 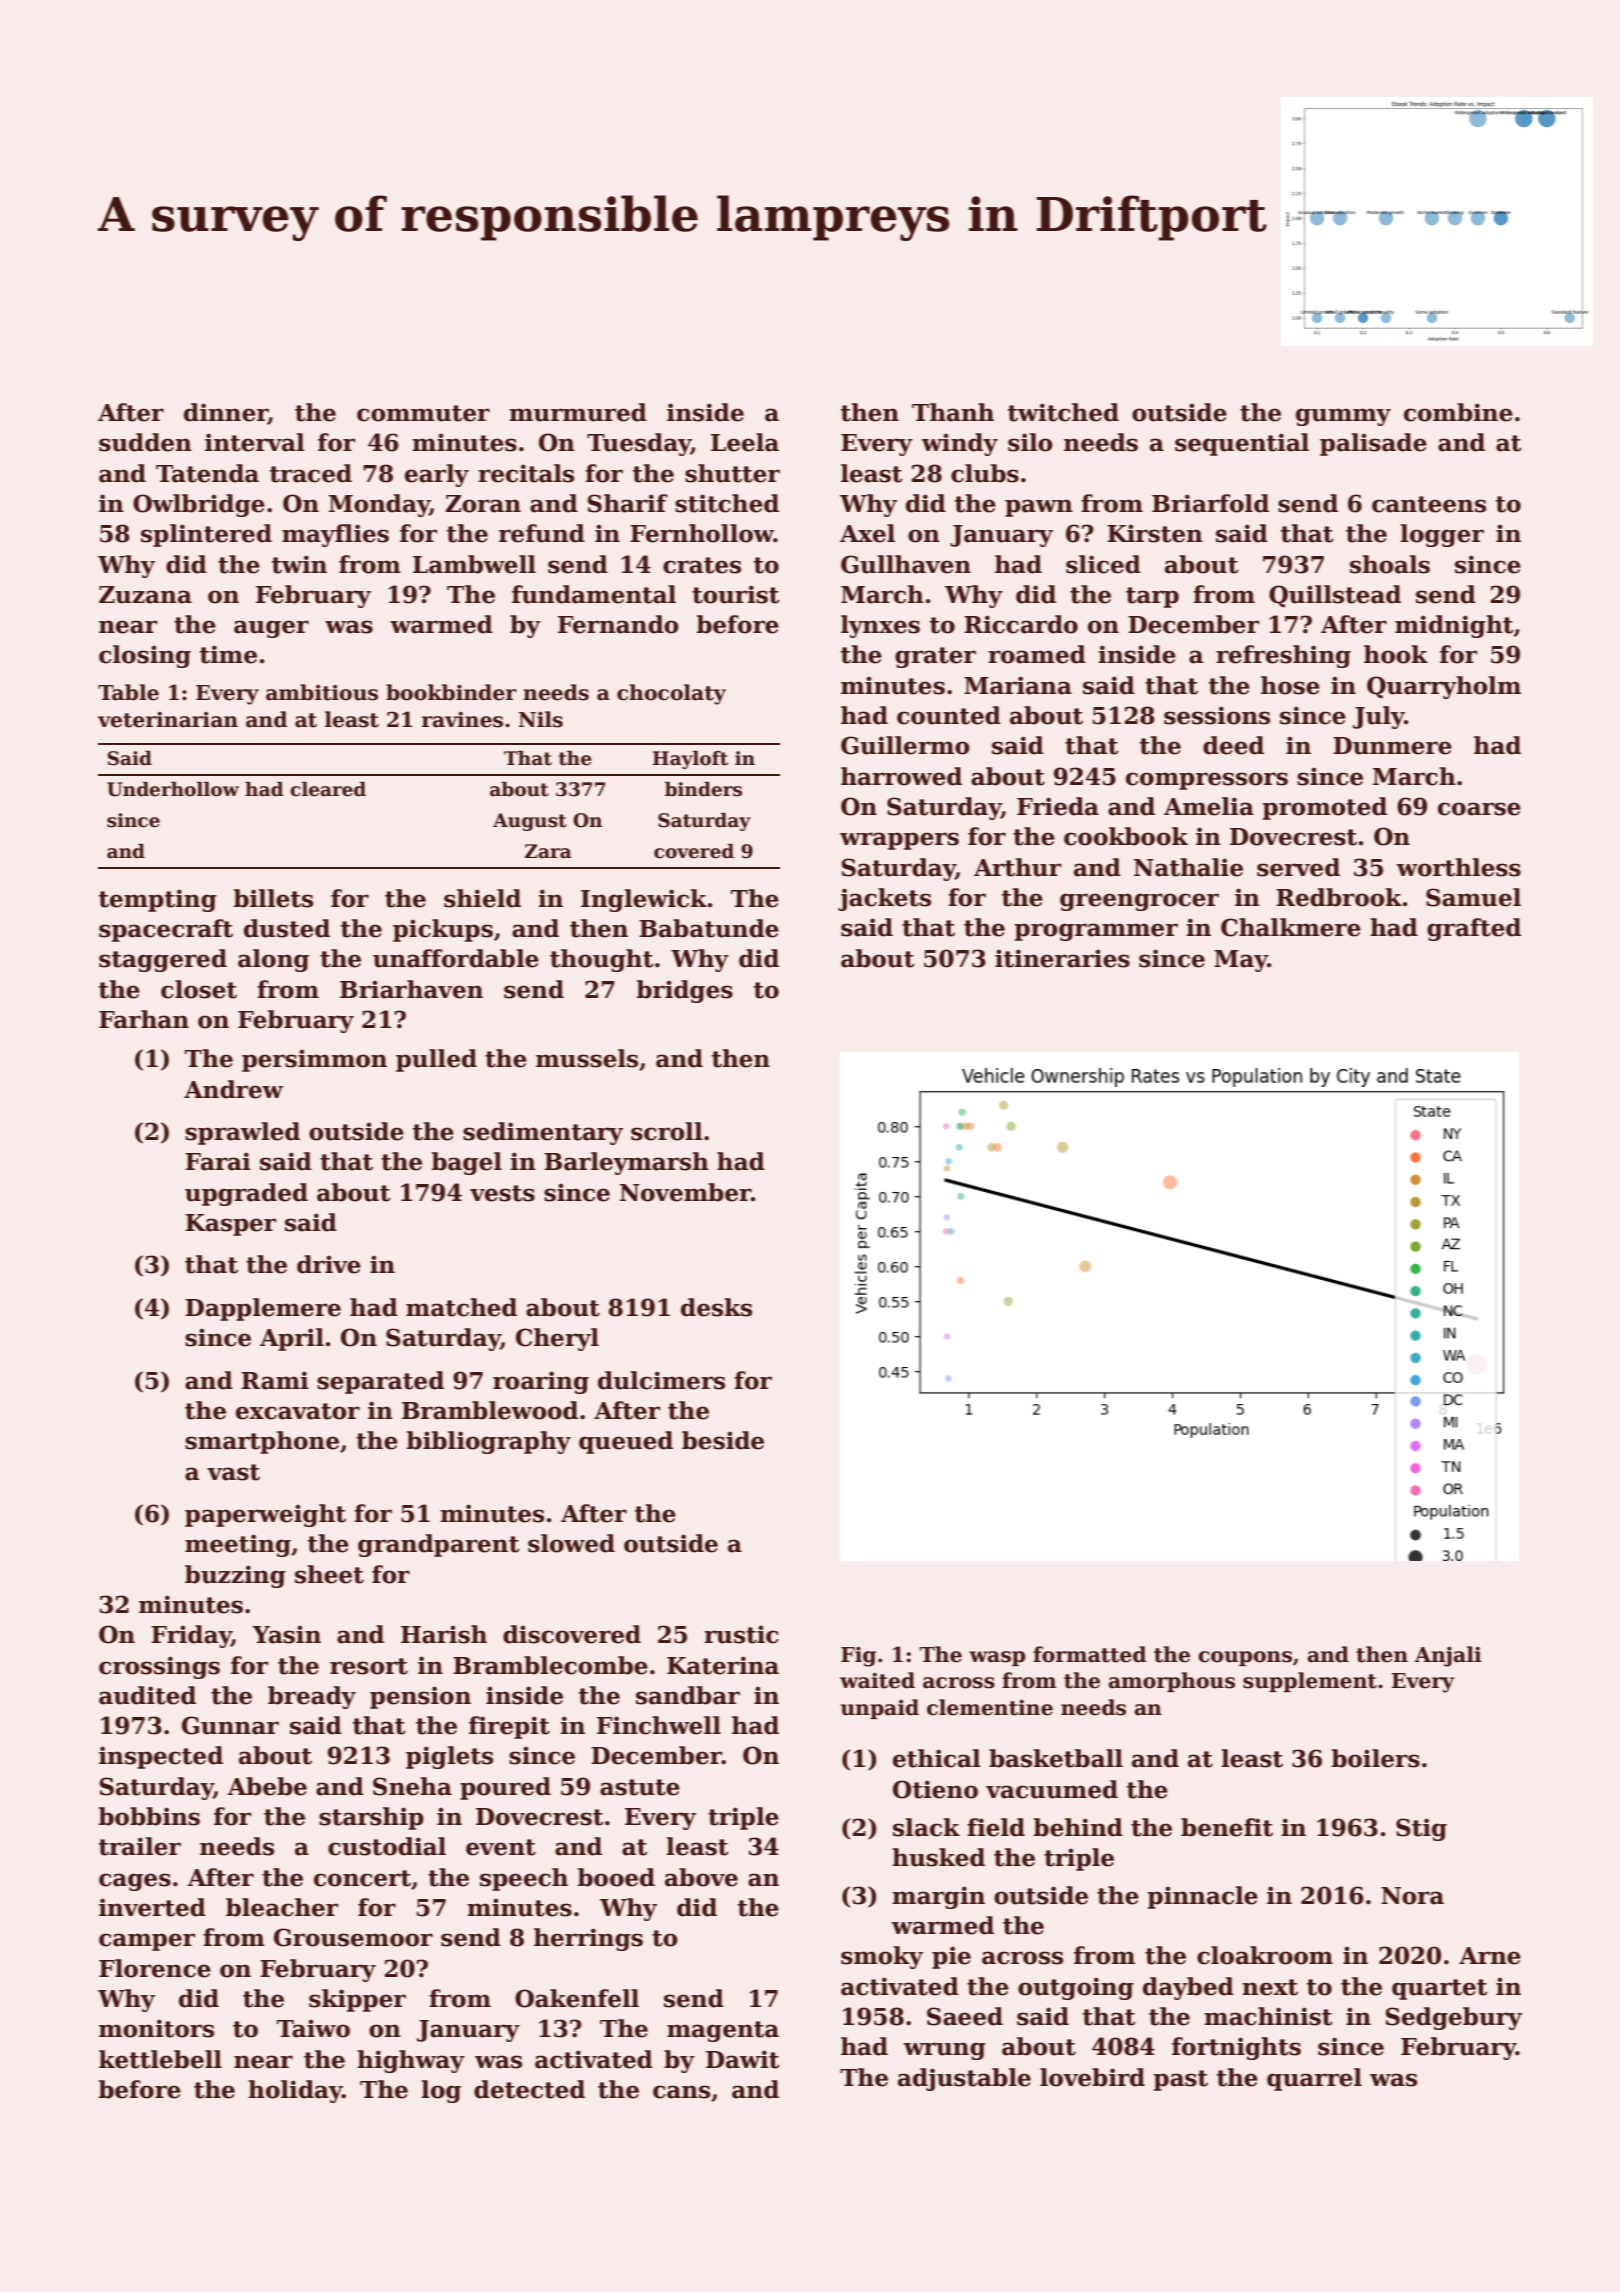 I want to click on Nils, so click(x=541, y=719).
